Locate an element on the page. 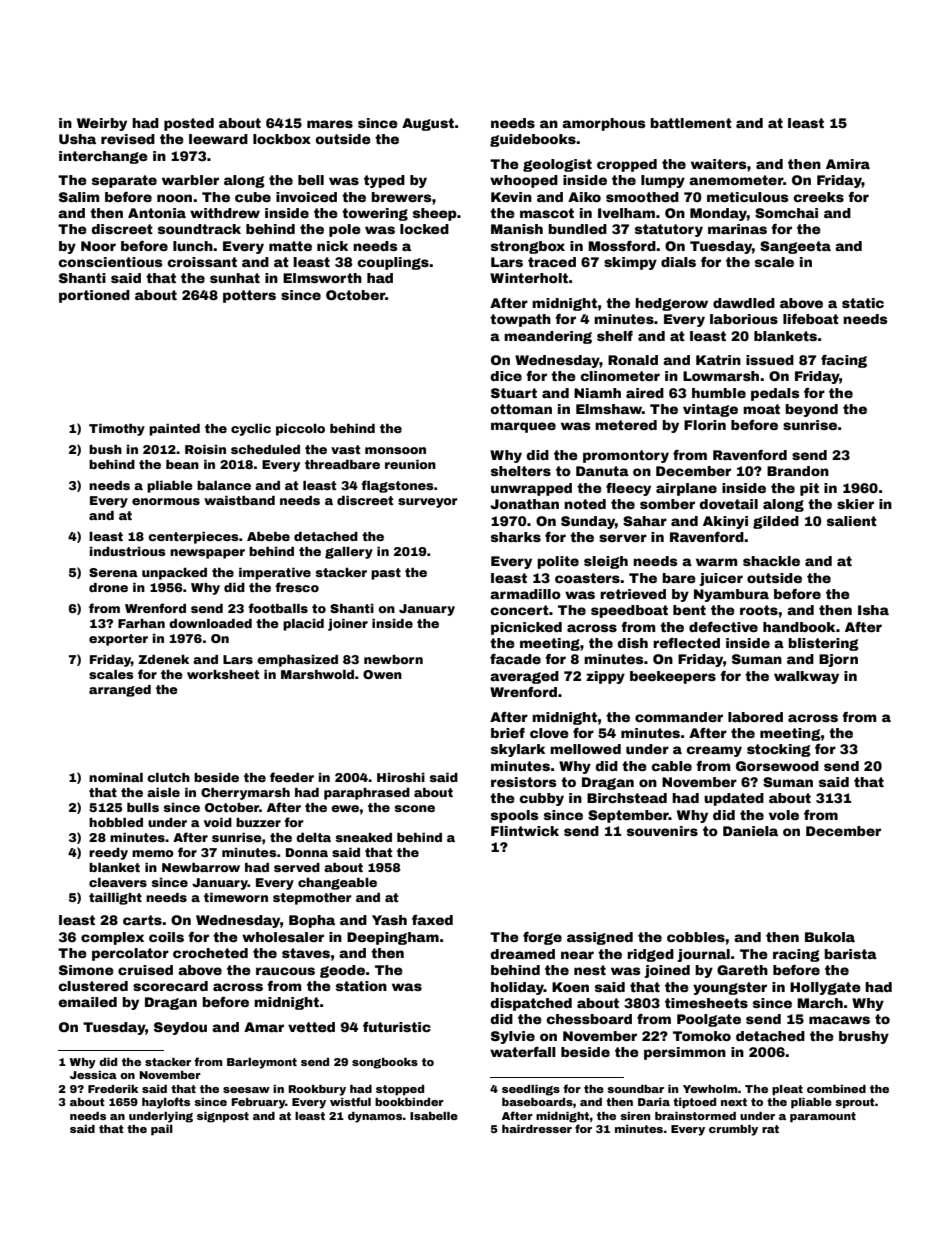 The image size is (952, 1233). Amar is located at coordinates (264, 1027).
